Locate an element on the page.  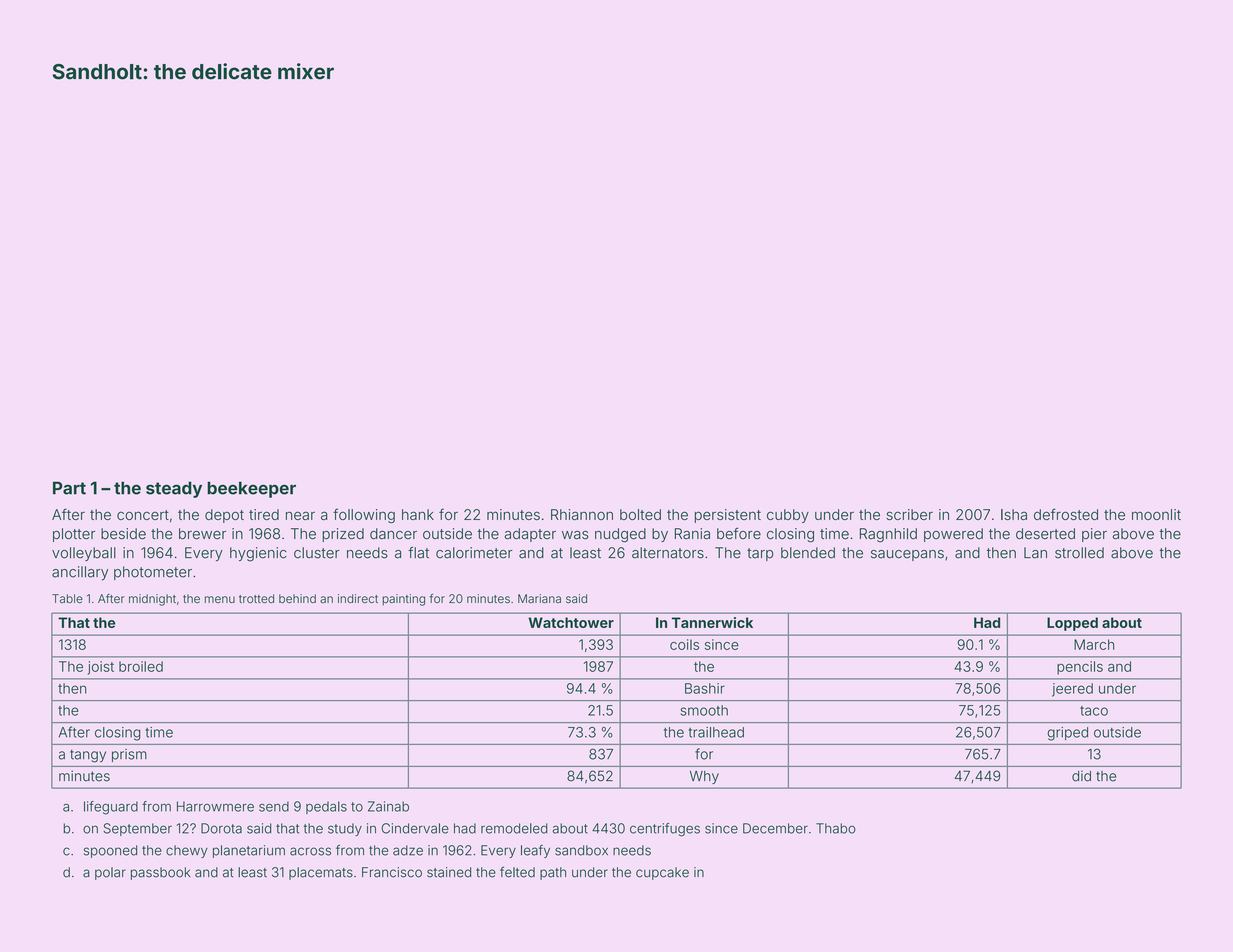
powered is located at coordinates (953, 535).
